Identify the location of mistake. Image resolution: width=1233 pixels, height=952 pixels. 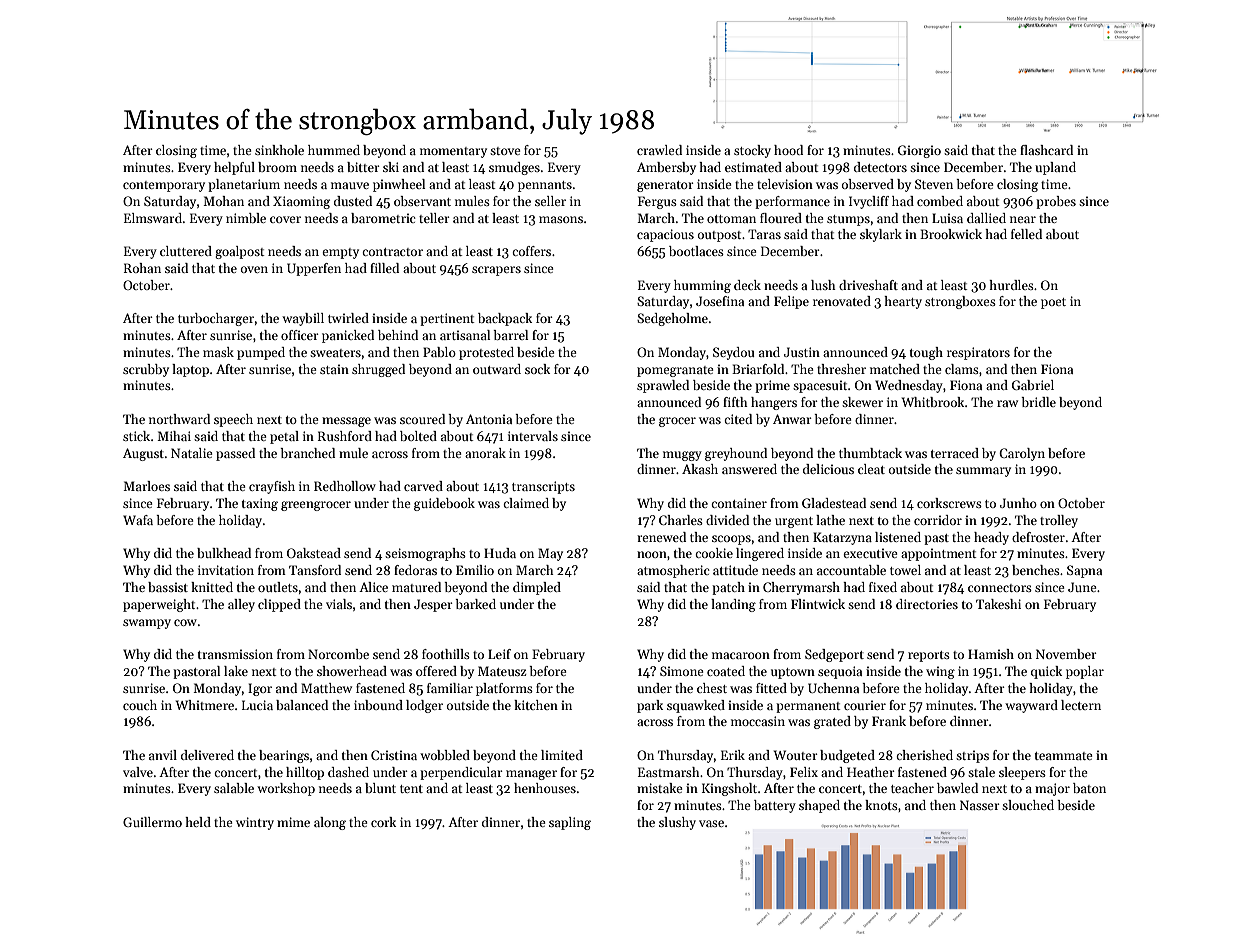
(660, 788).
